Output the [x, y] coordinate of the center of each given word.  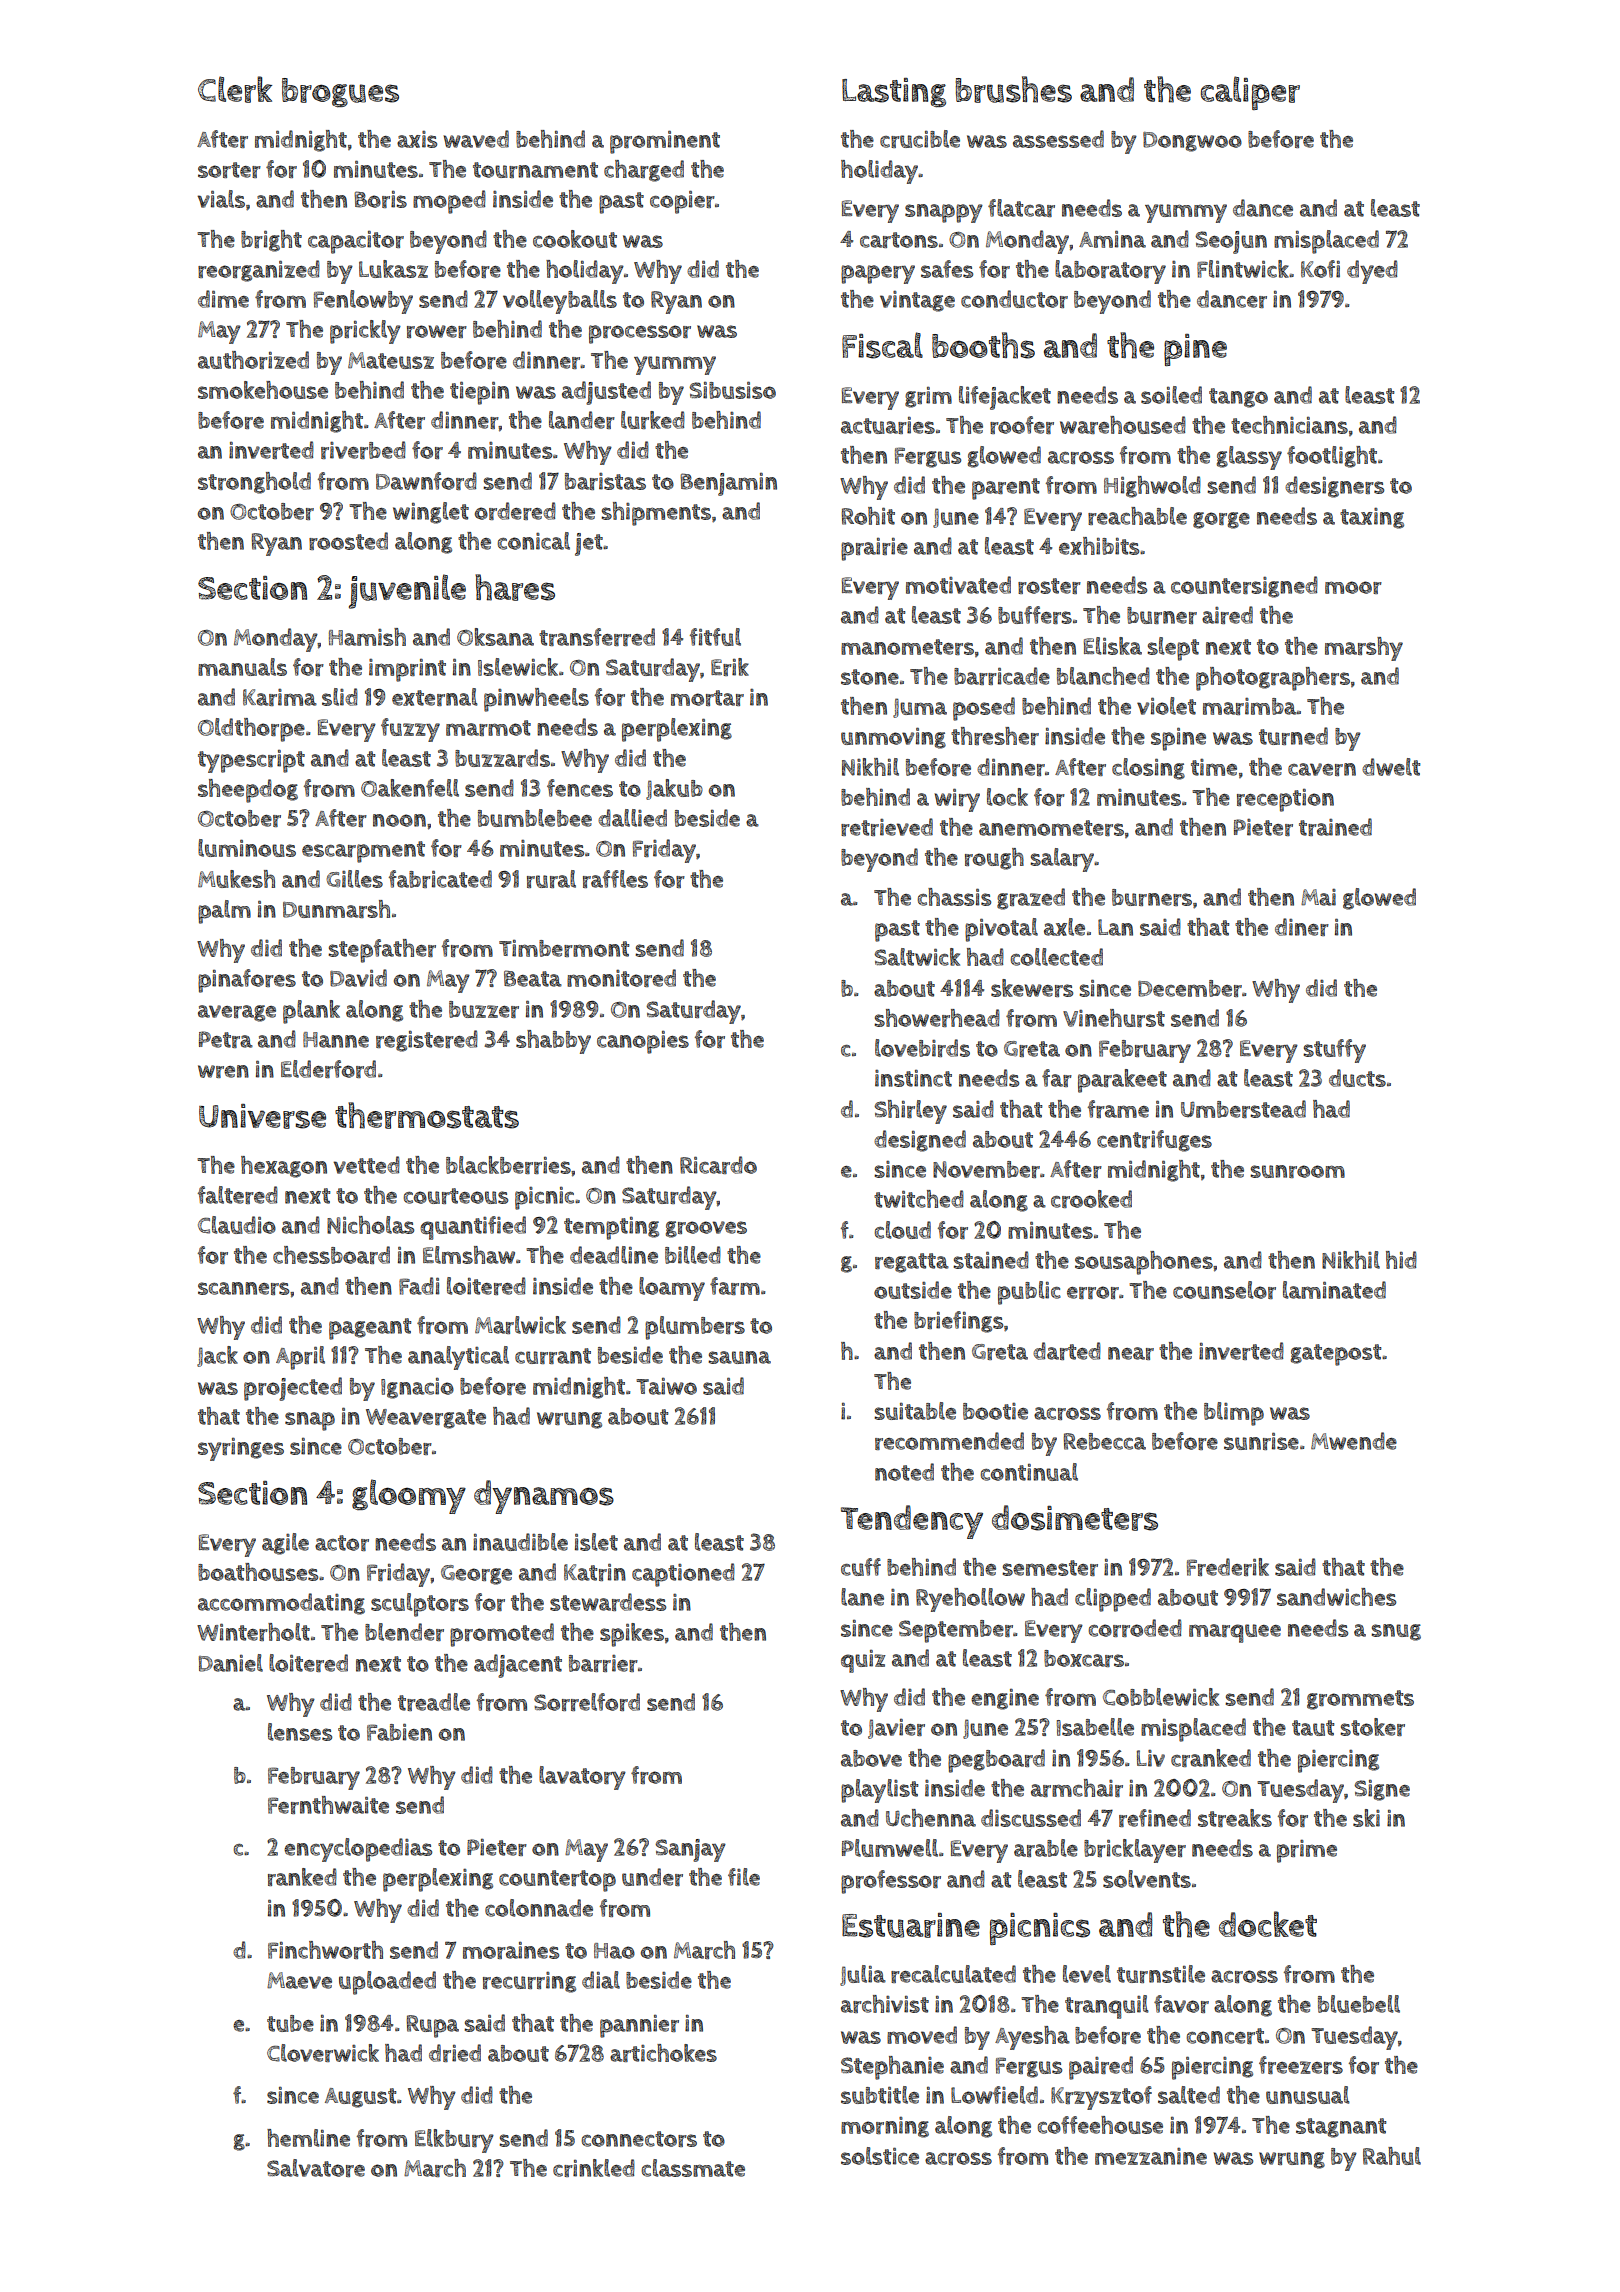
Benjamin [728, 484]
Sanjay [690, 1850]
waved [476, 139]
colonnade [539, 1908]
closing [1148, 769]
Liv [1151, 1758]
